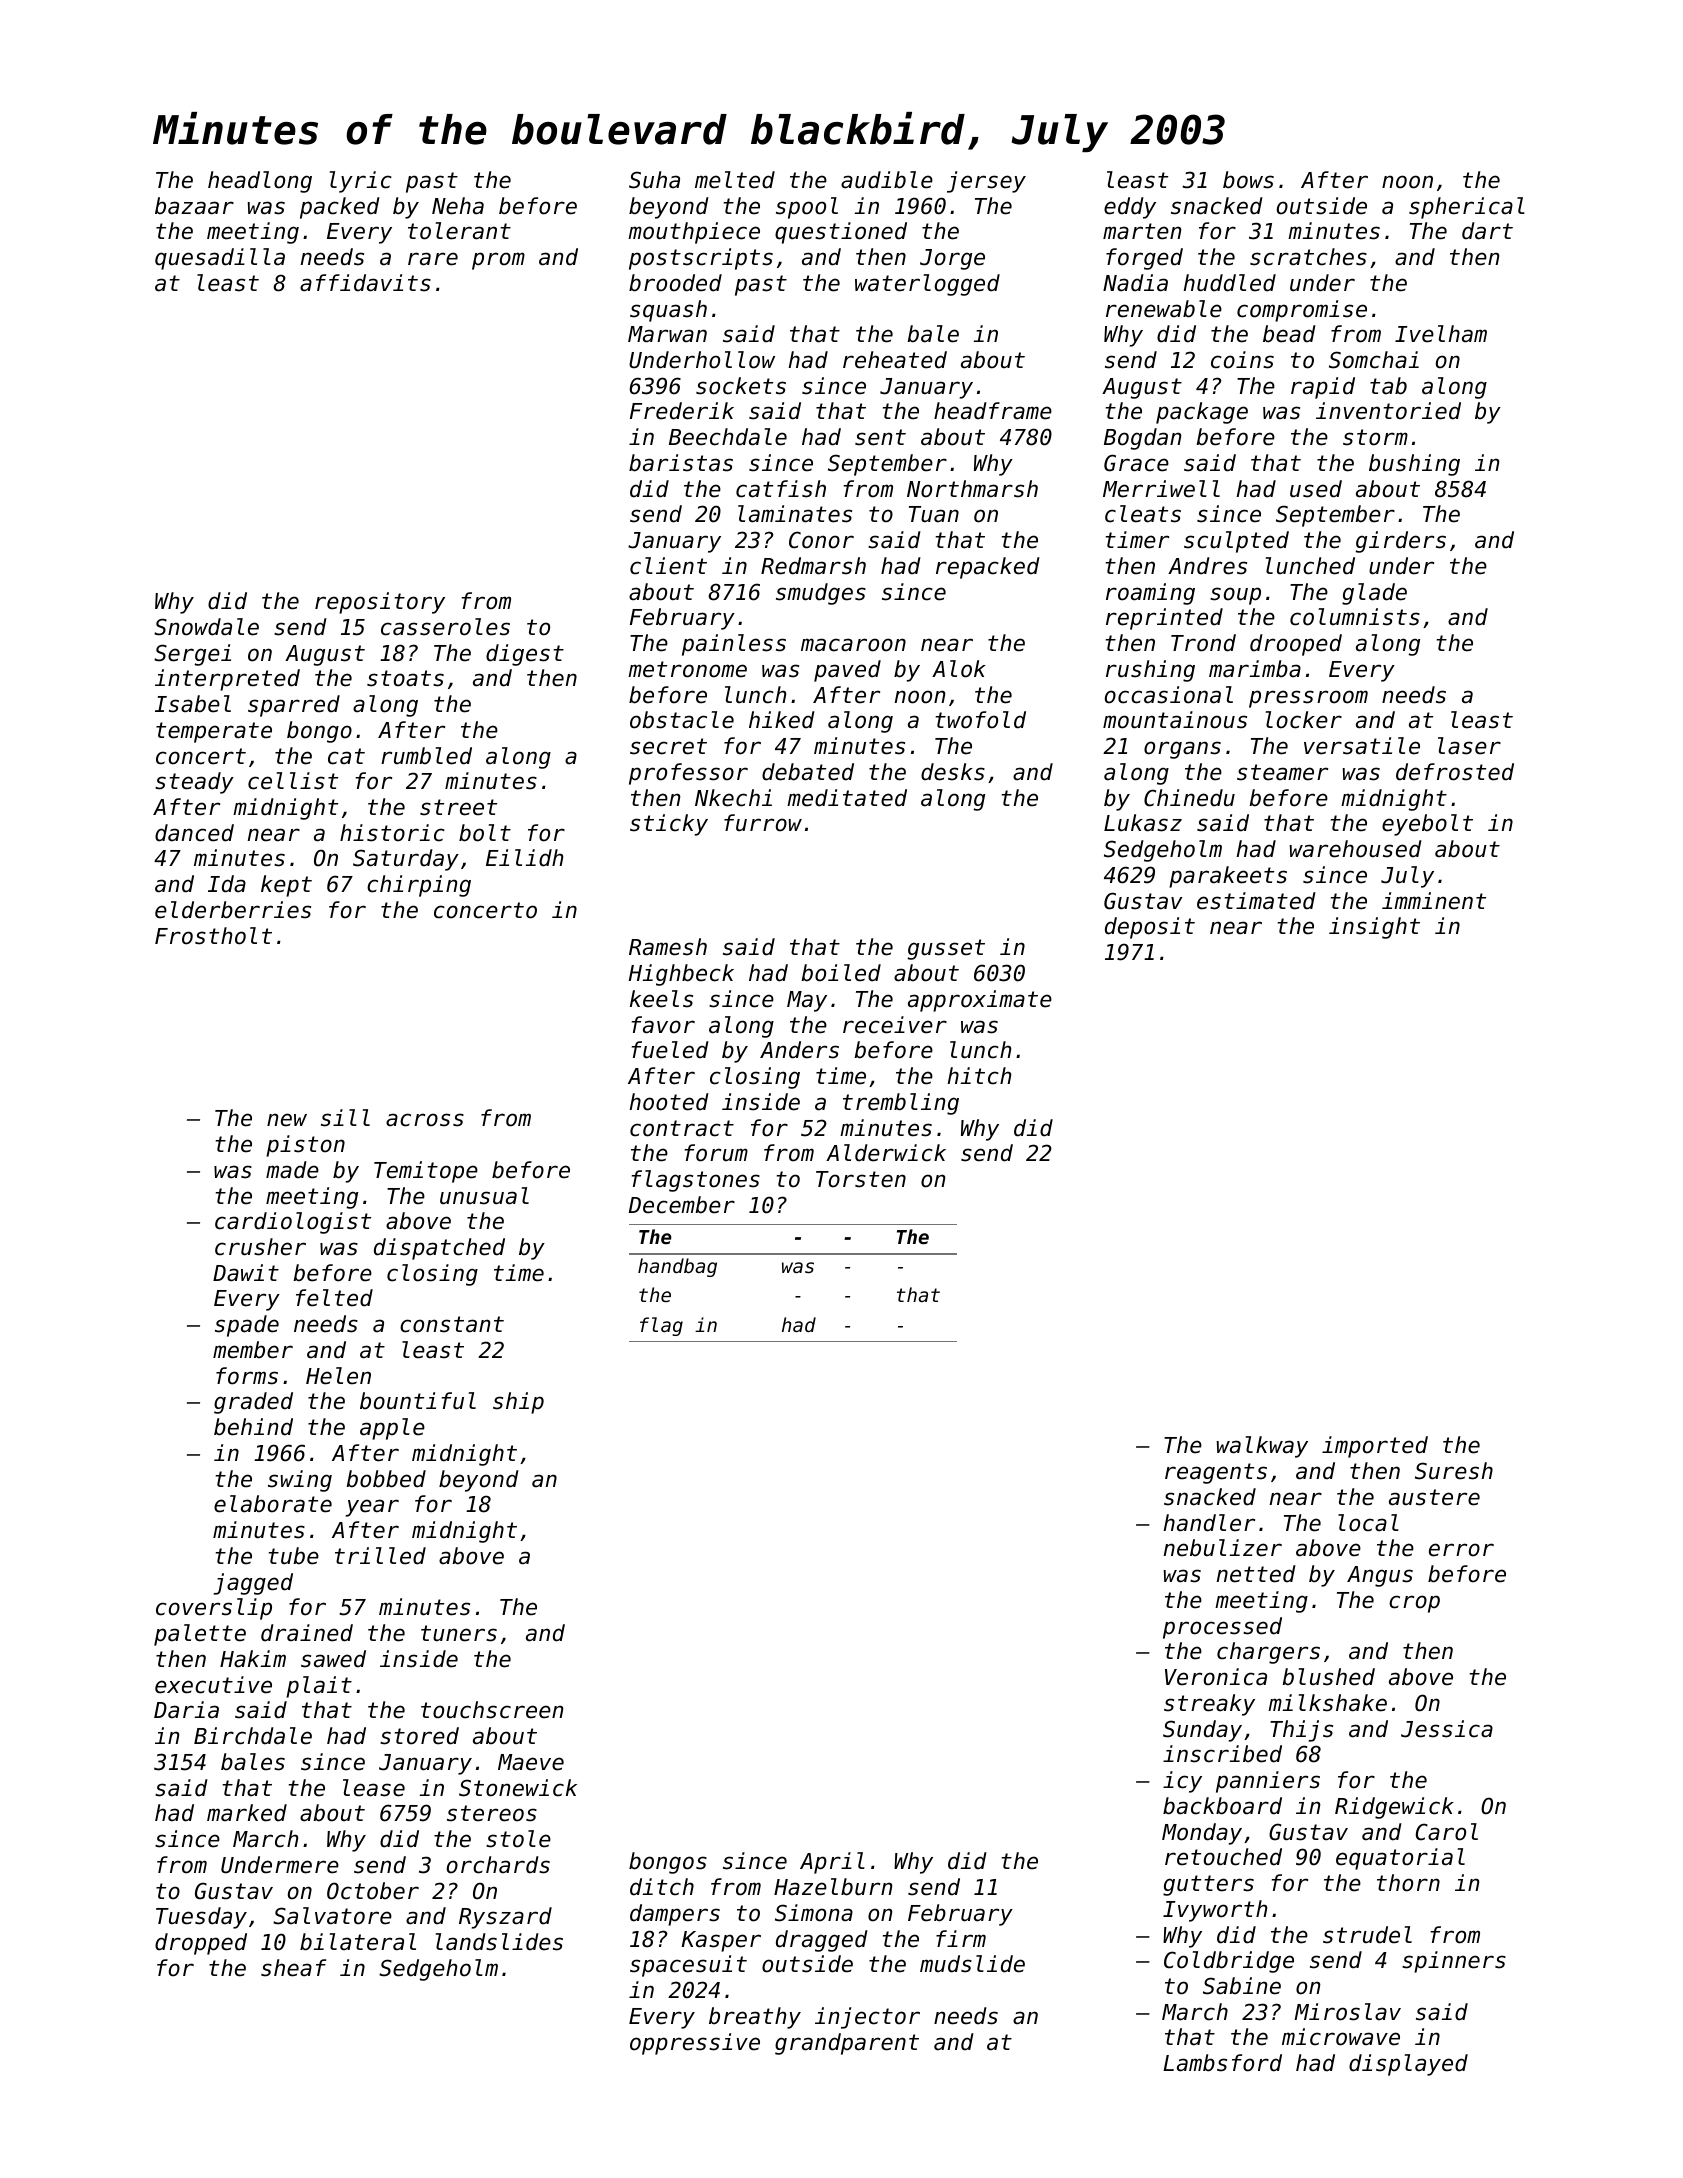 The height and width of the screenshot is (2178, 1683). Describe the element at coordinates (253, 1403) in the screenshot. I see `graded` at that location.
